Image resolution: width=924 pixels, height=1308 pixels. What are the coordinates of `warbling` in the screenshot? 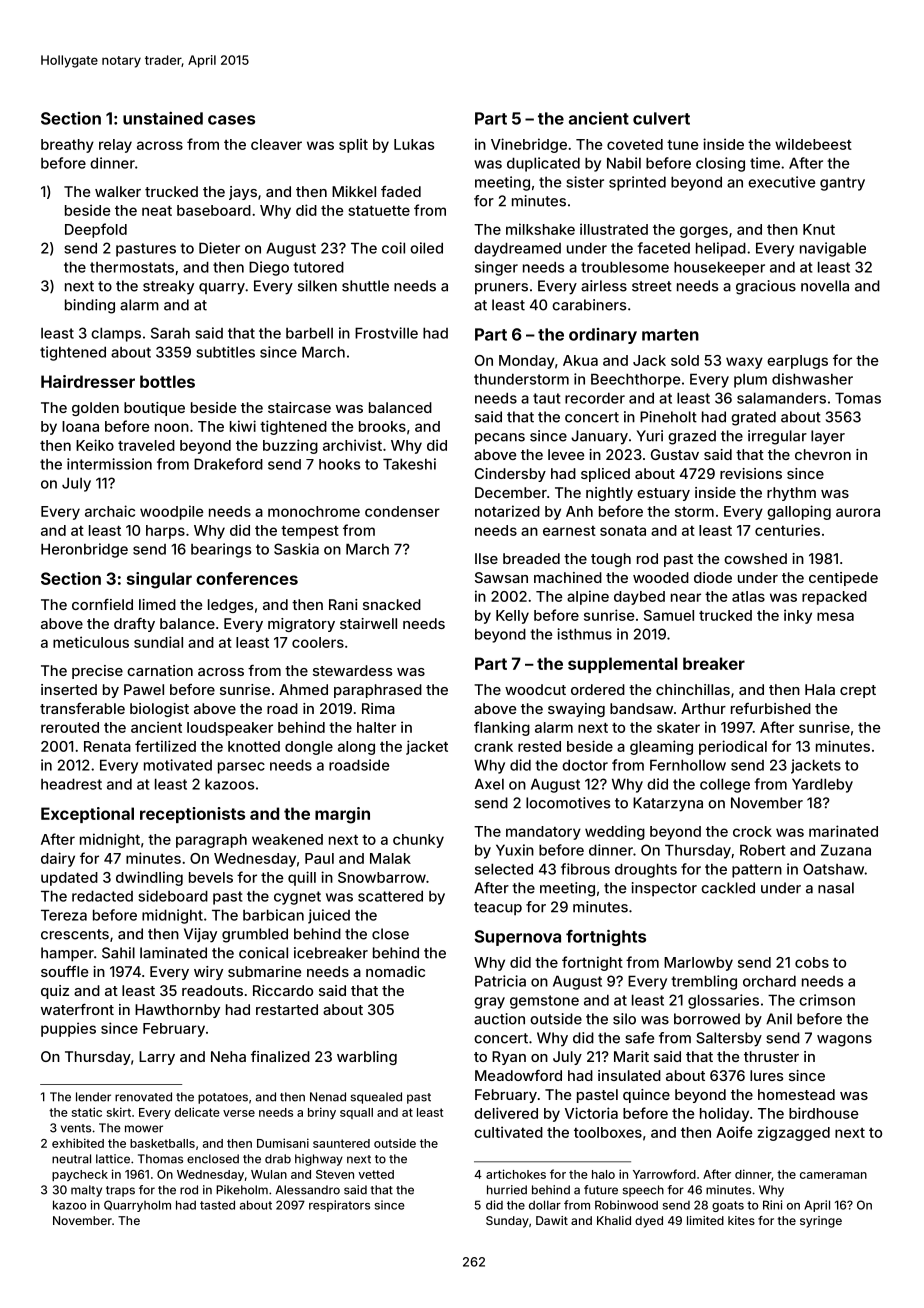 It's located at (367, 1058).
